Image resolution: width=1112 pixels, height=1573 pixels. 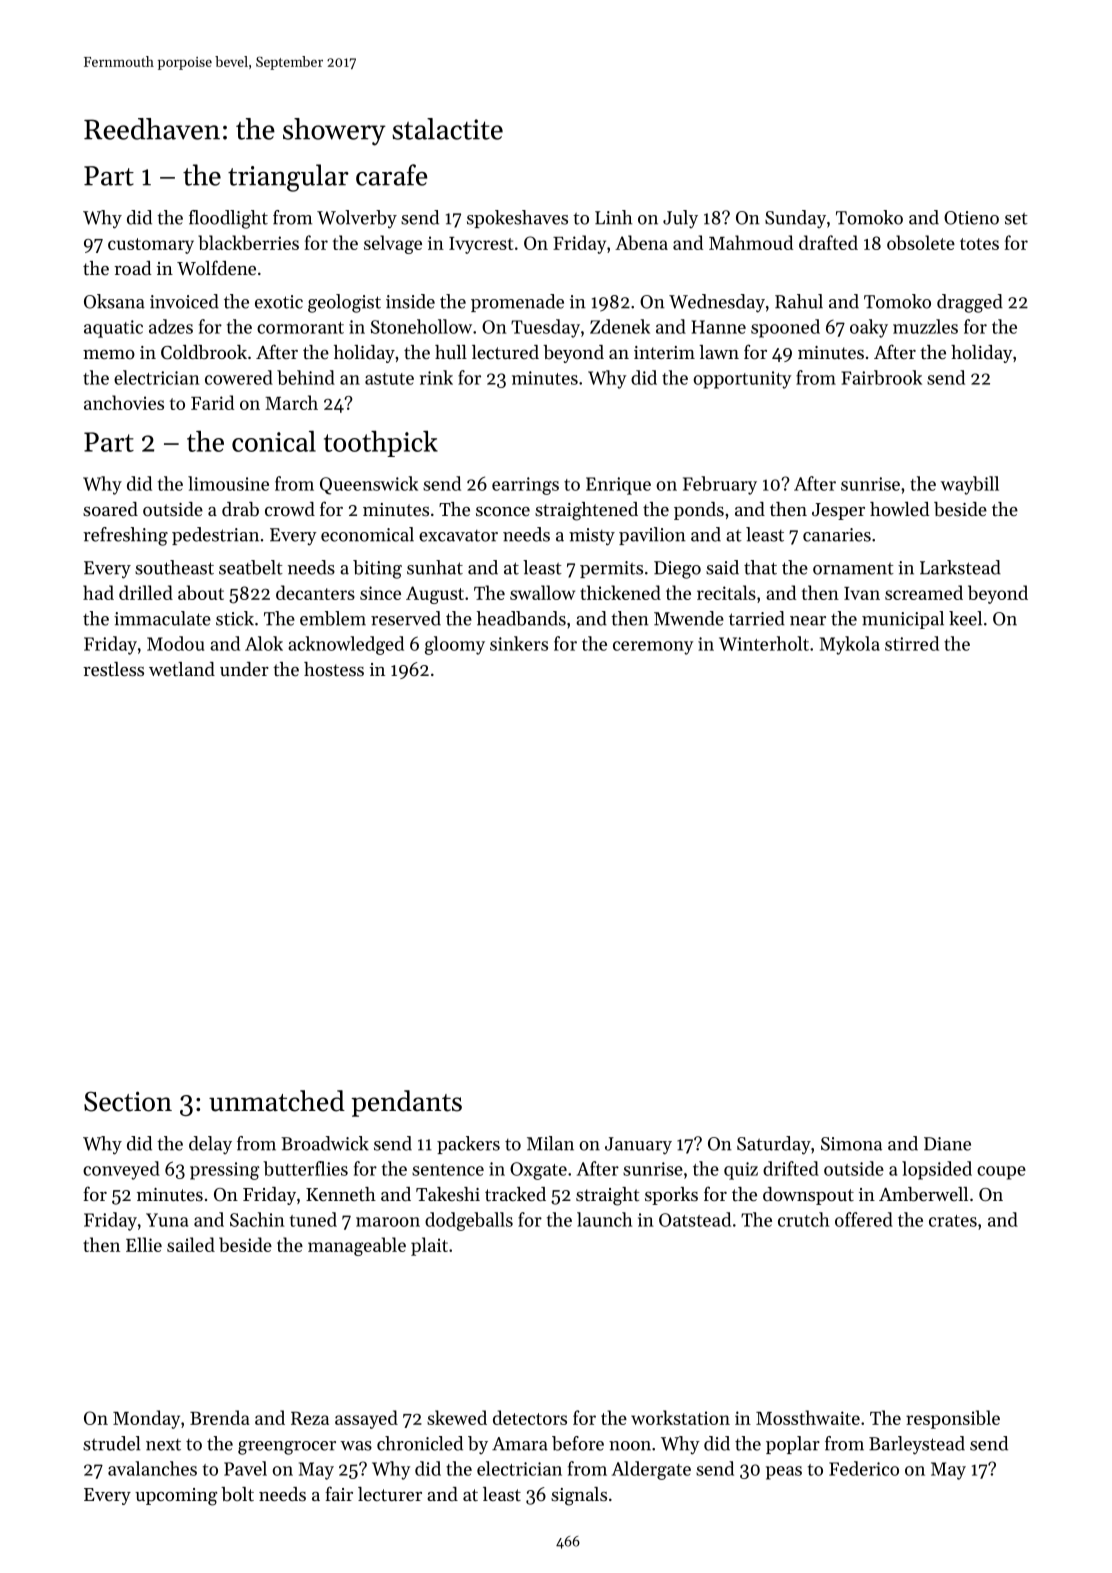 What do you see at coordinates (864, 1468) in the screenshot?
I see `Federico` at bounding box center [864, 1468].
